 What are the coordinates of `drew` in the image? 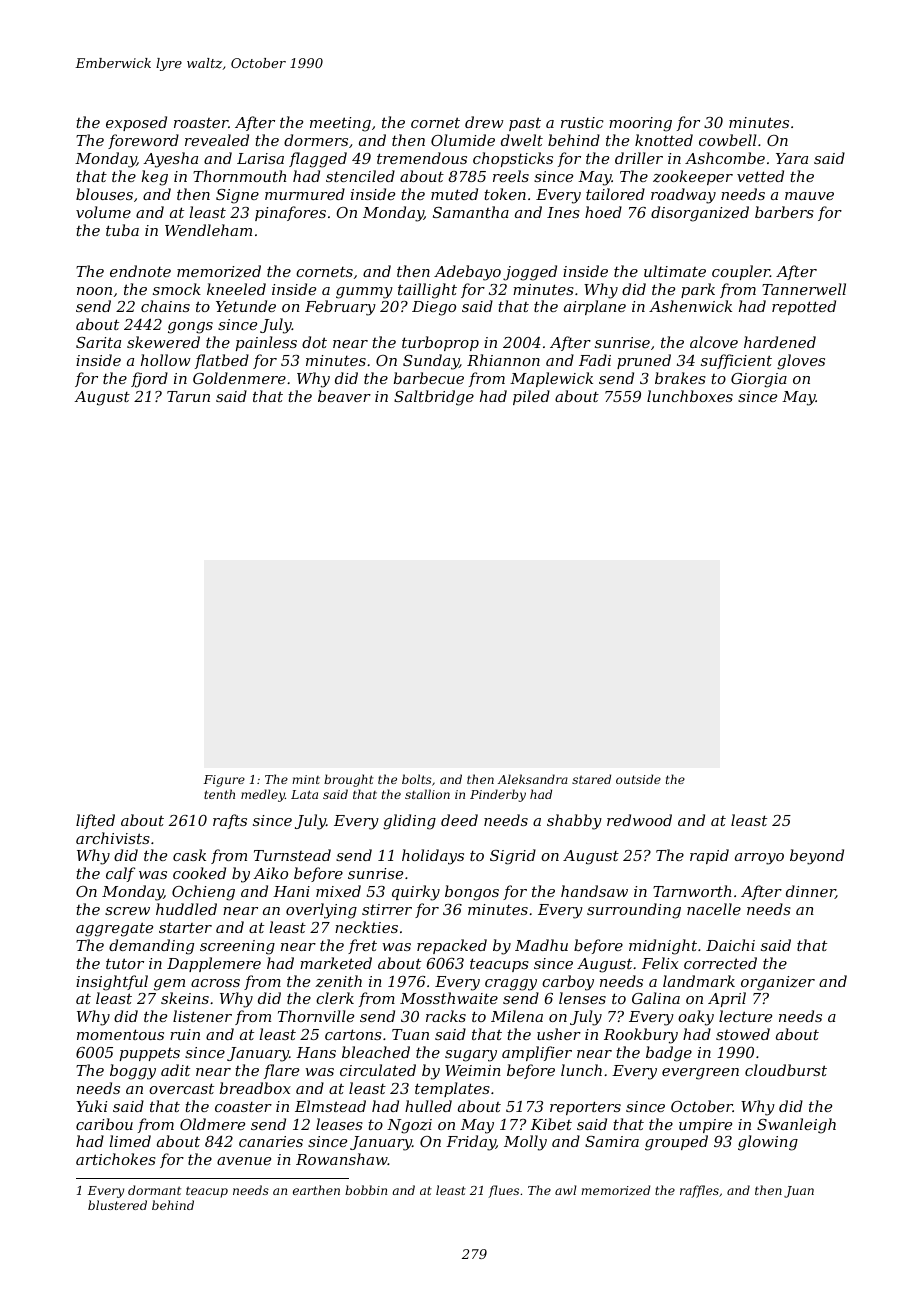 It's located at (484, 122).
